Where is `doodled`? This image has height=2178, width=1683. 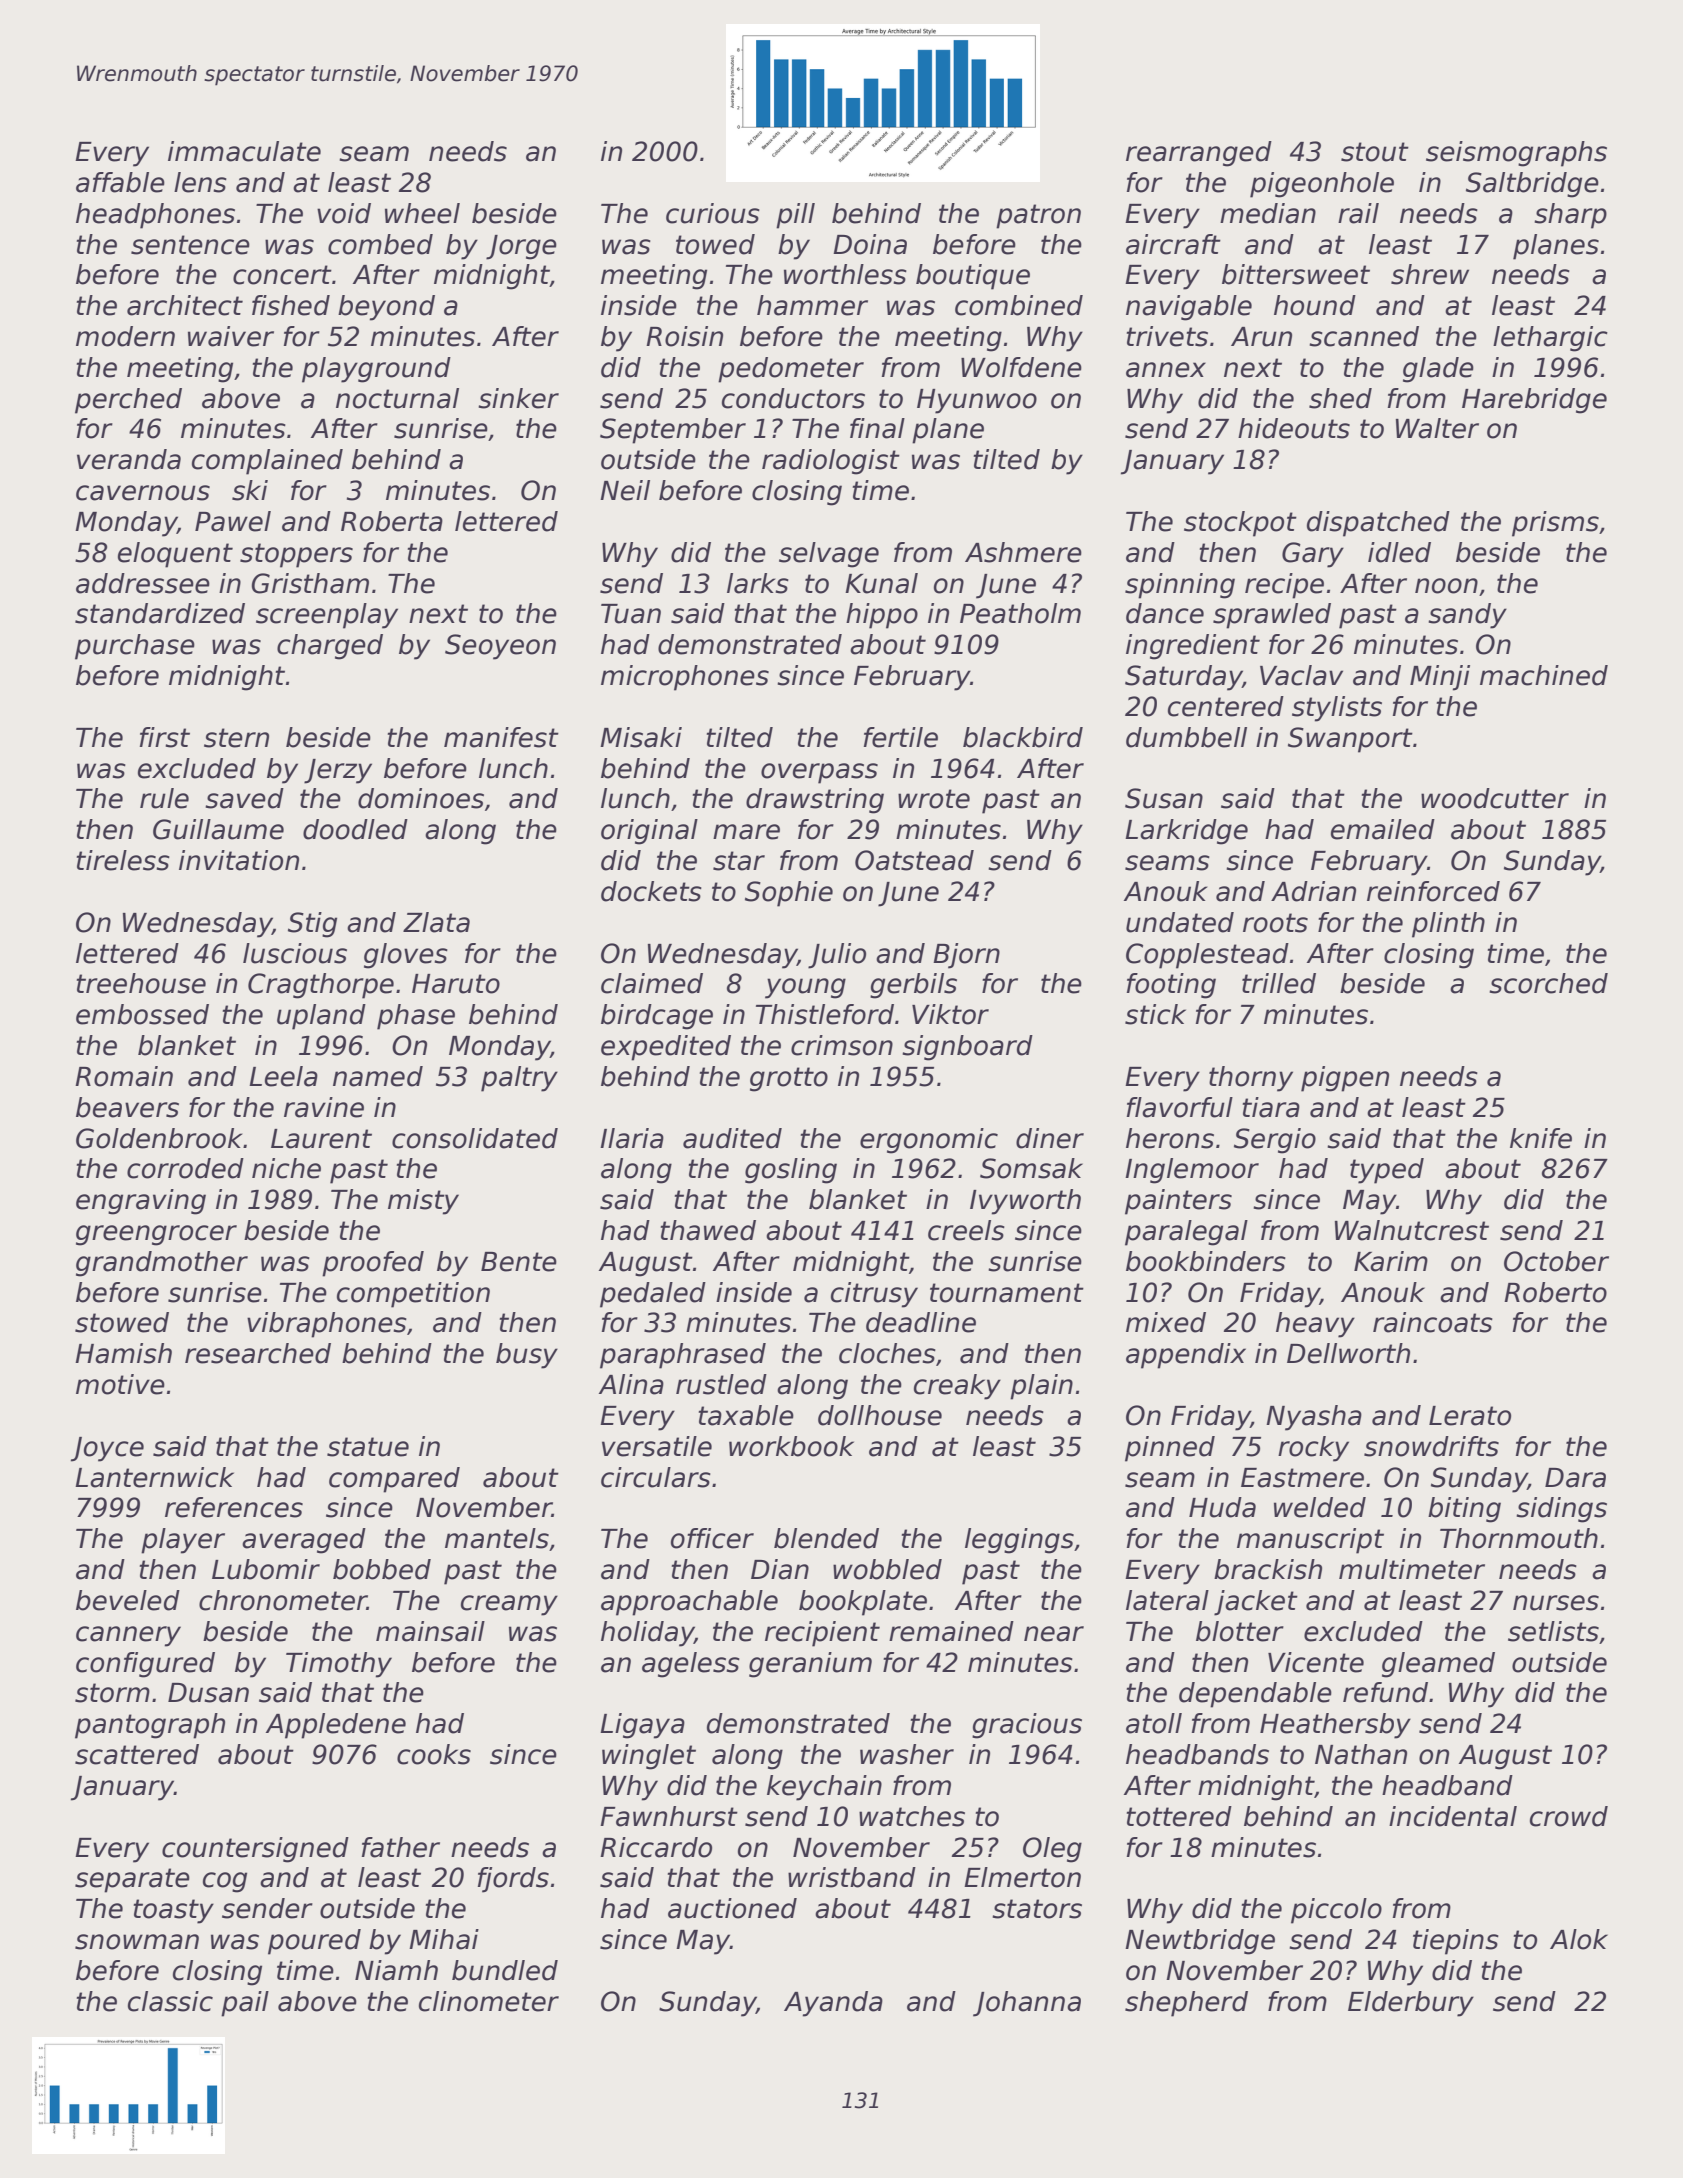 doodled is located at coordinates (355, 829).
